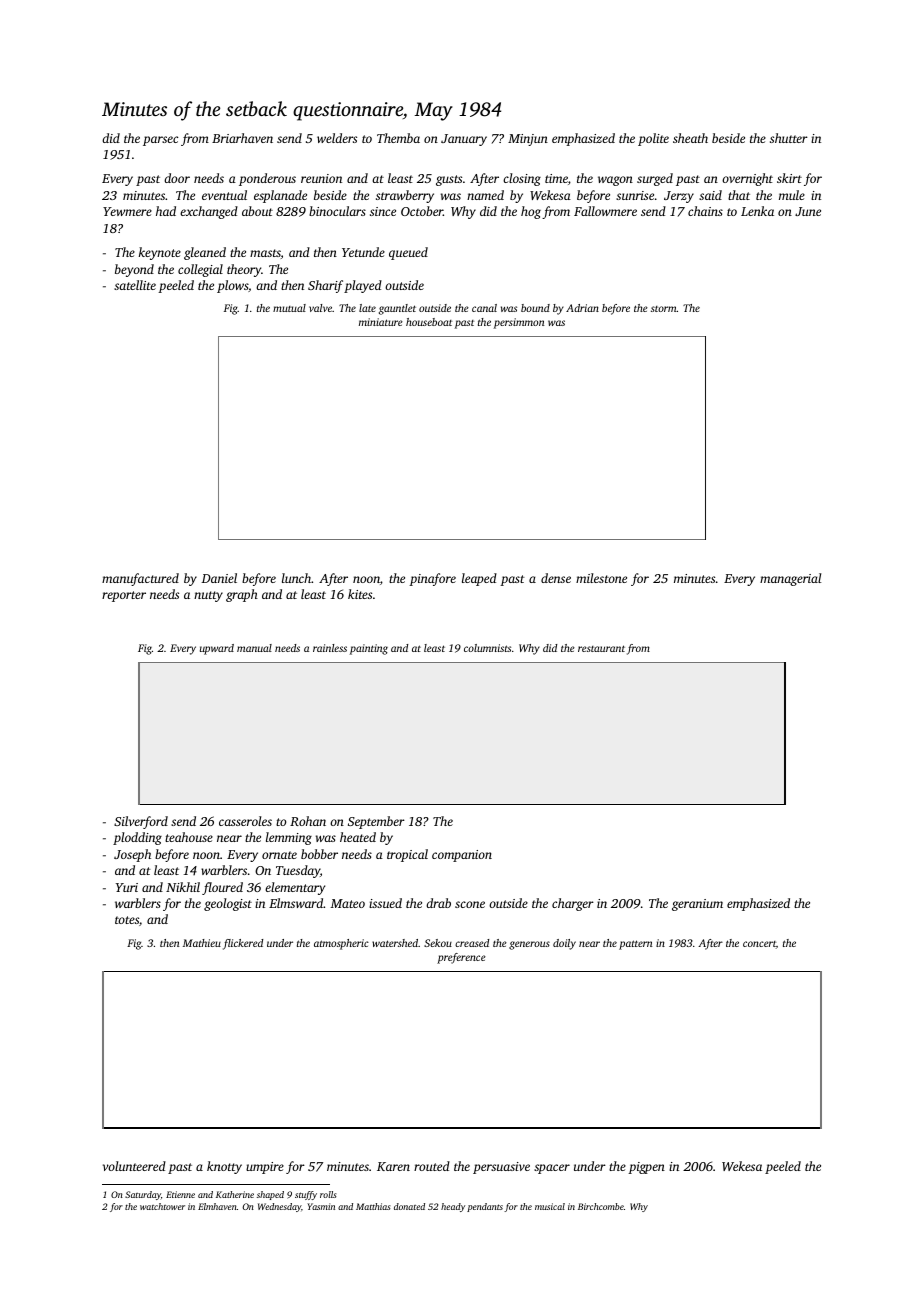 The height and width of the screenshot is (1308, 924). Describe the element at coordinates (245, 821) in the screenshot. I see `casseroles` at that location.
